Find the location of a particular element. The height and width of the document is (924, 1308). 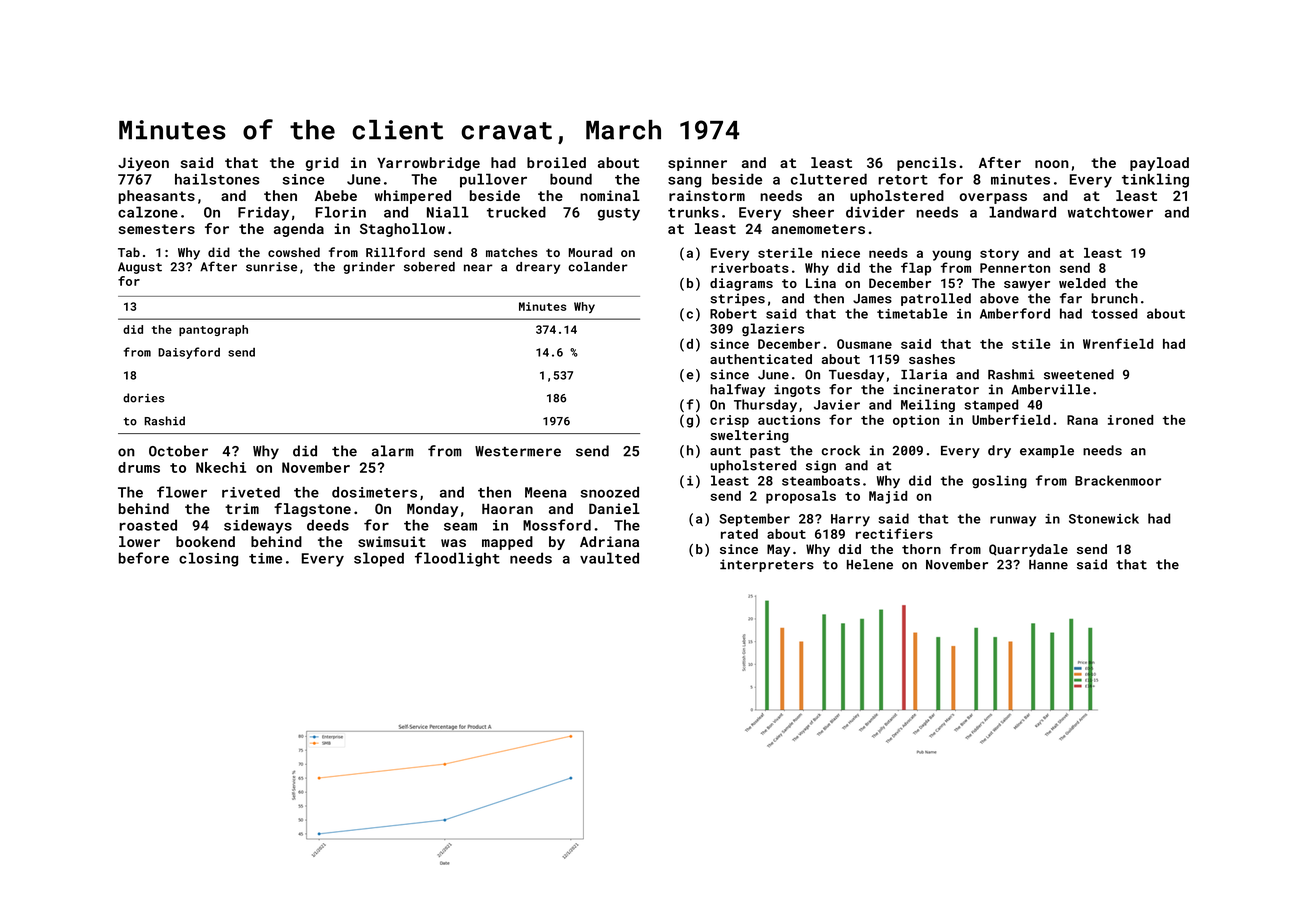

diagrams is located at coordinates (741, 284).
